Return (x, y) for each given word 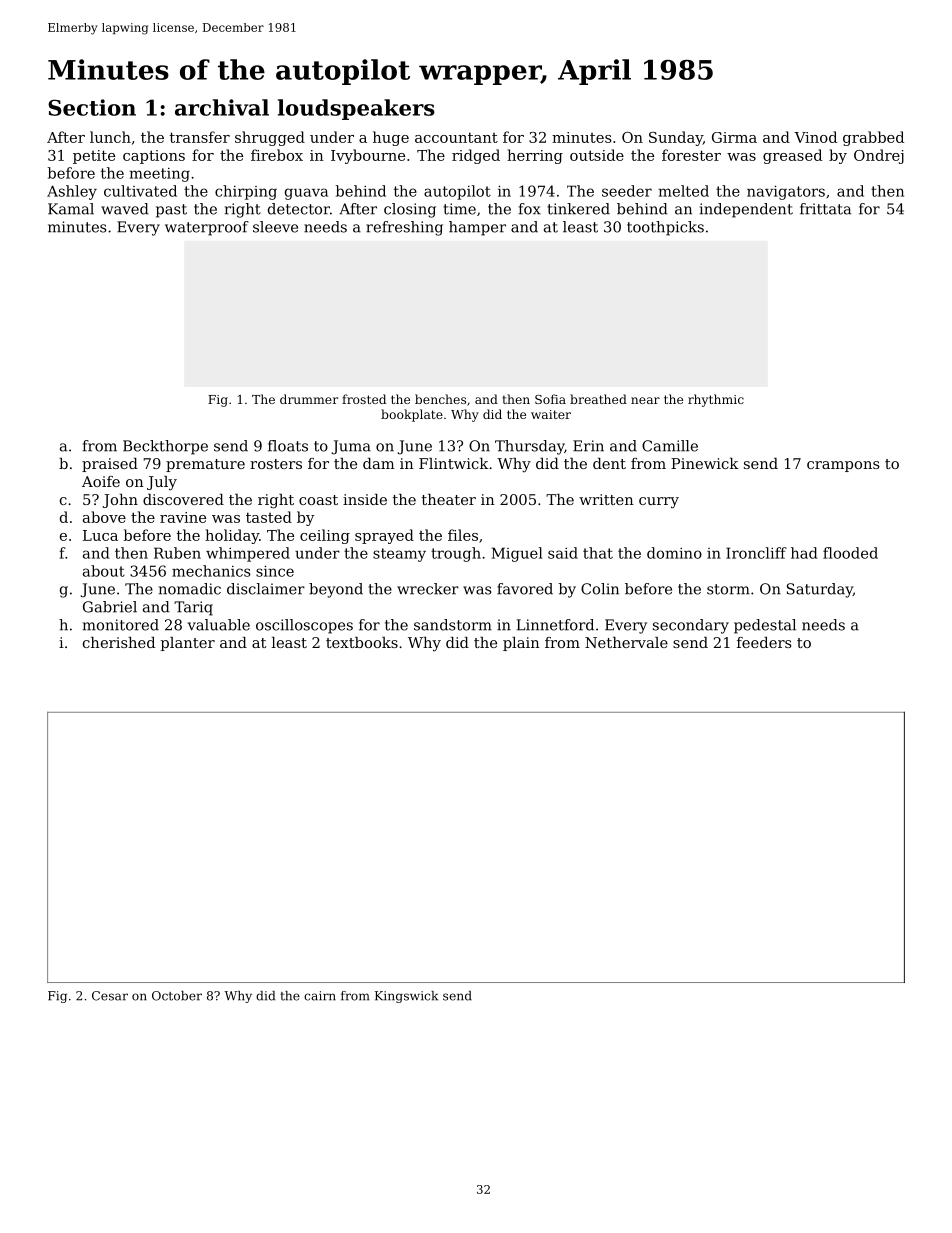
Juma (351, 447)
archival (222, 107)
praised (110, 465)
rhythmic (716, 400)
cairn (320, 996)
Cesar (110, 996)
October (177, 996)
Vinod (815, 137)
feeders (764, 642)
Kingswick (406, 997)
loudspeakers (356, 109)
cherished (119, 642)
